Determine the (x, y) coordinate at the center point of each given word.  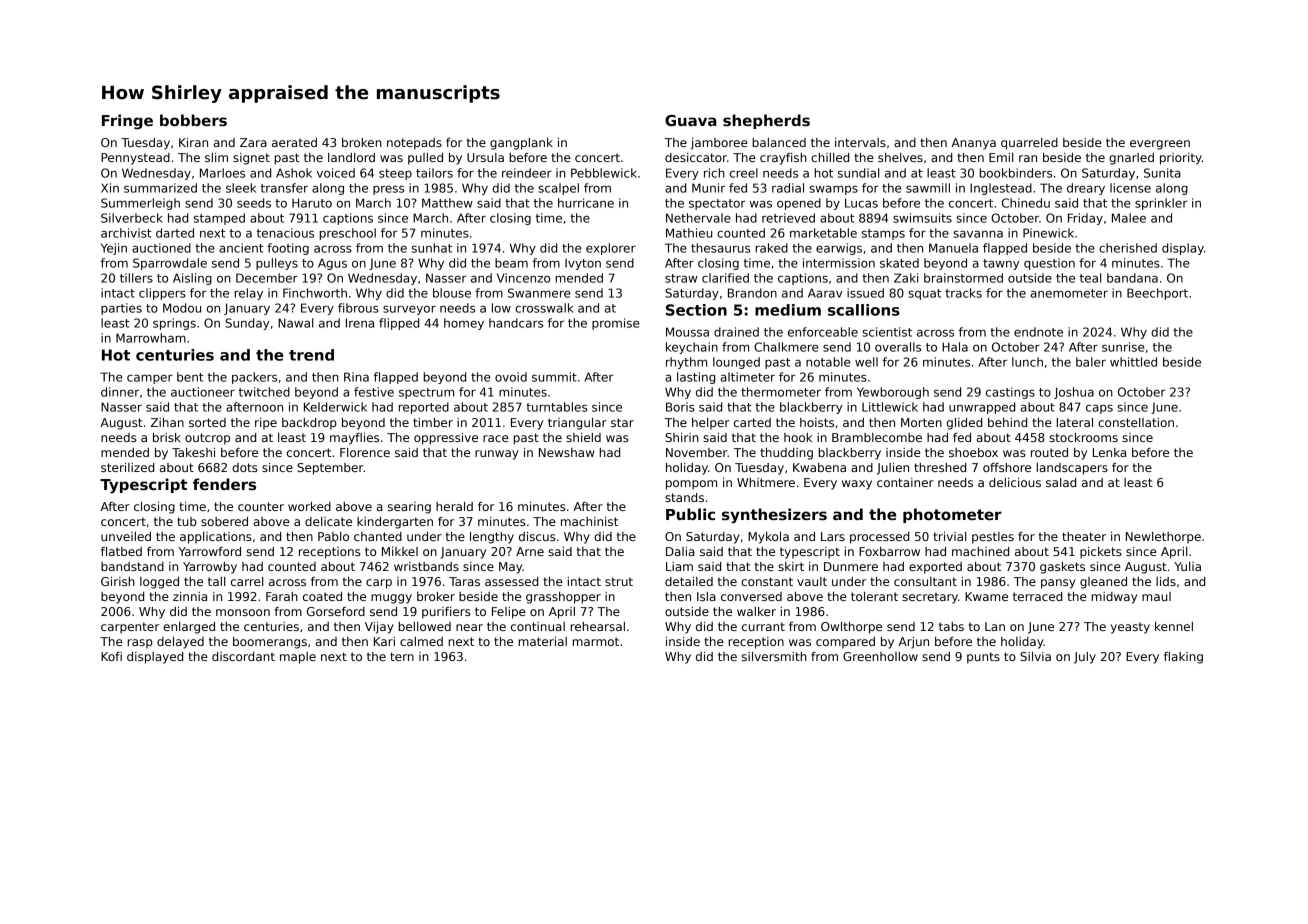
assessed (511, 581)
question (1049, 264)
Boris (680, 407)
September (330, 469)
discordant (243, 656)
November (697, 452)
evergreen (1160, 145)
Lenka (1109, 452)
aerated (294, 142)
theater (1084, 536)
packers (254, 378)
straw (681, 278)
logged (159, 583)
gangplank (521, 144)
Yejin (114, 249)
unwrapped (982, 408)
